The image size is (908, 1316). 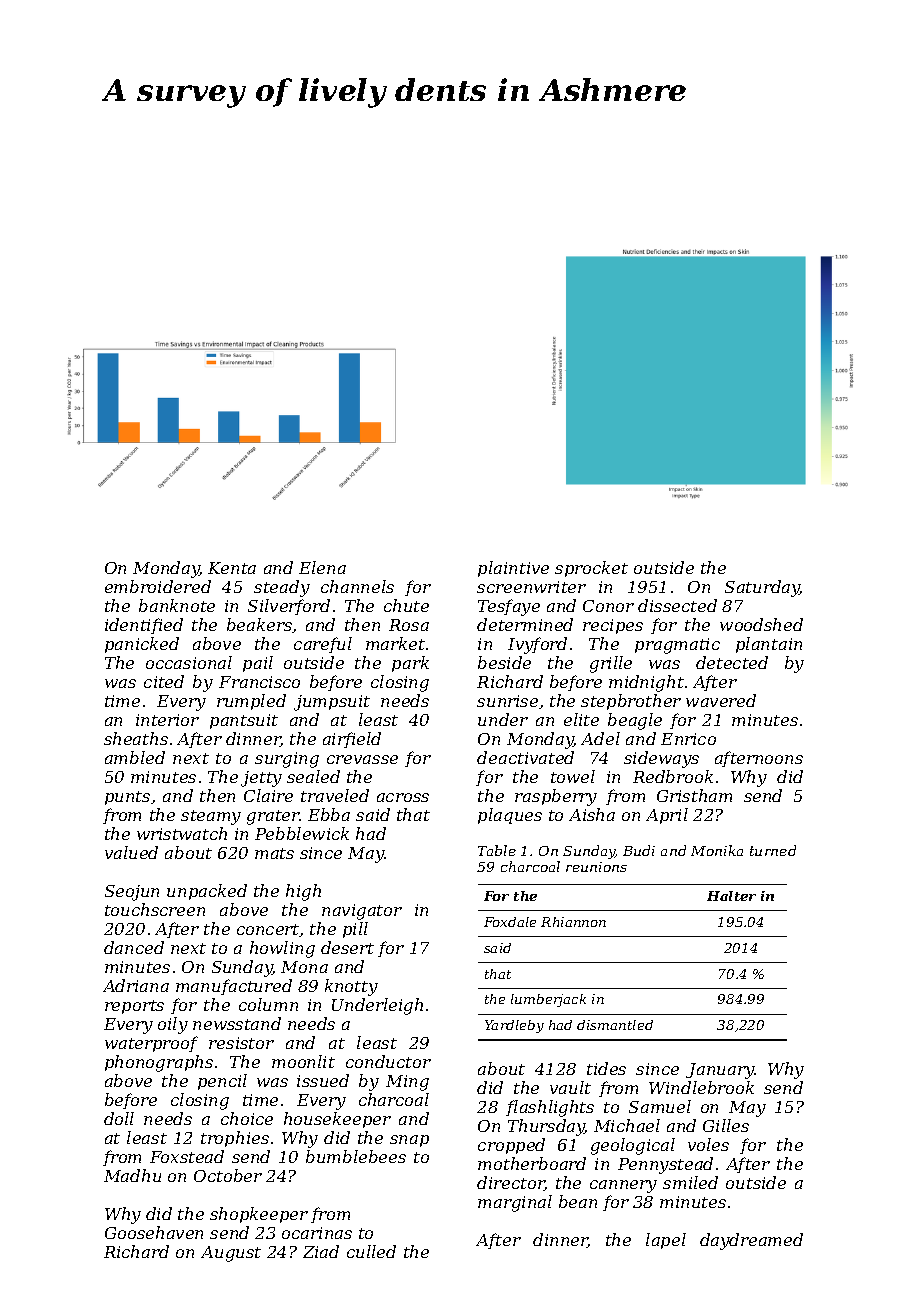 What do you see at coordinates (635, 721) in the document?
I see `beagle` at bounding box center [635, 721].
